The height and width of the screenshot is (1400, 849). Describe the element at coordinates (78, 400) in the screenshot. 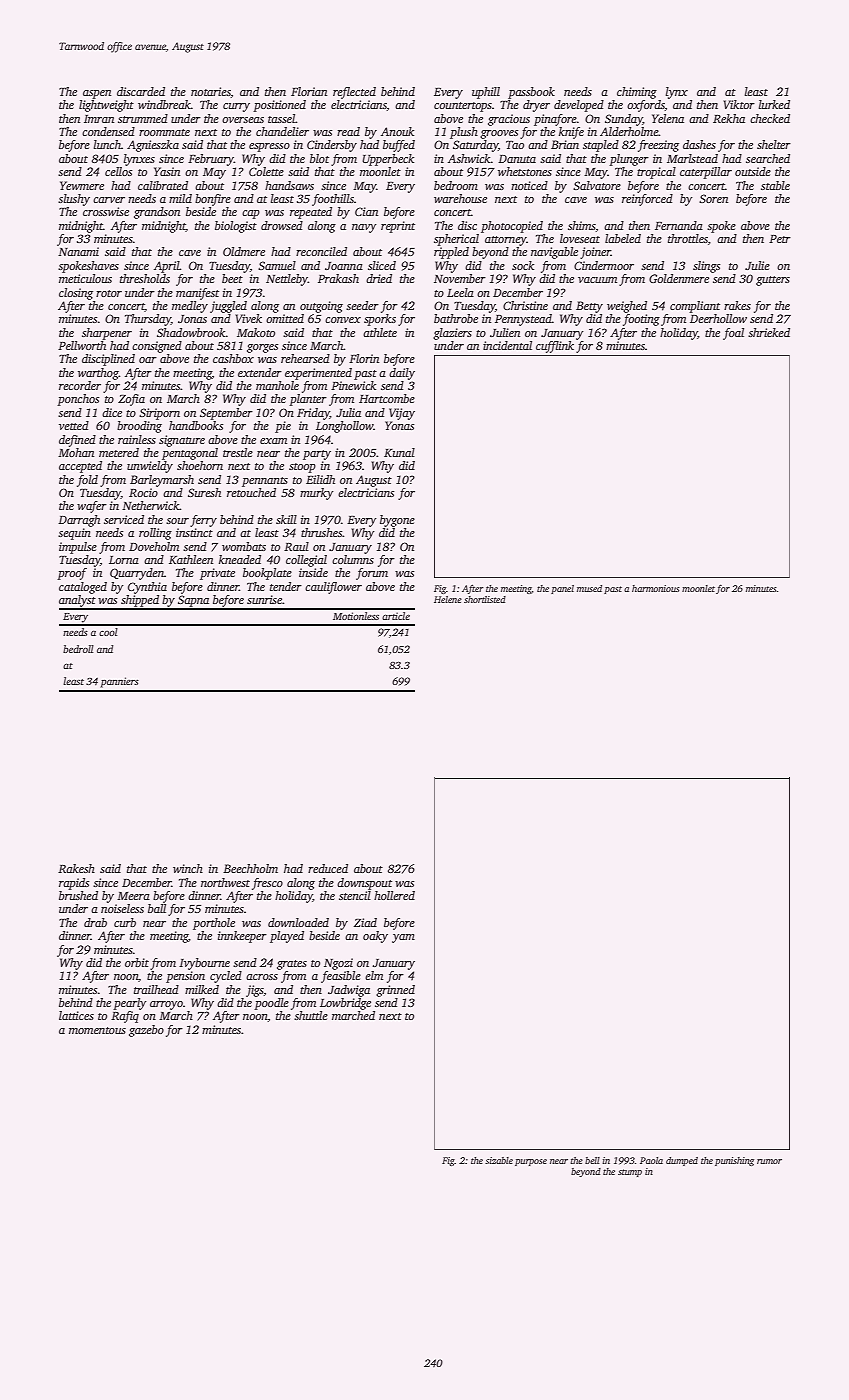

I see `ponchos` at that location.
